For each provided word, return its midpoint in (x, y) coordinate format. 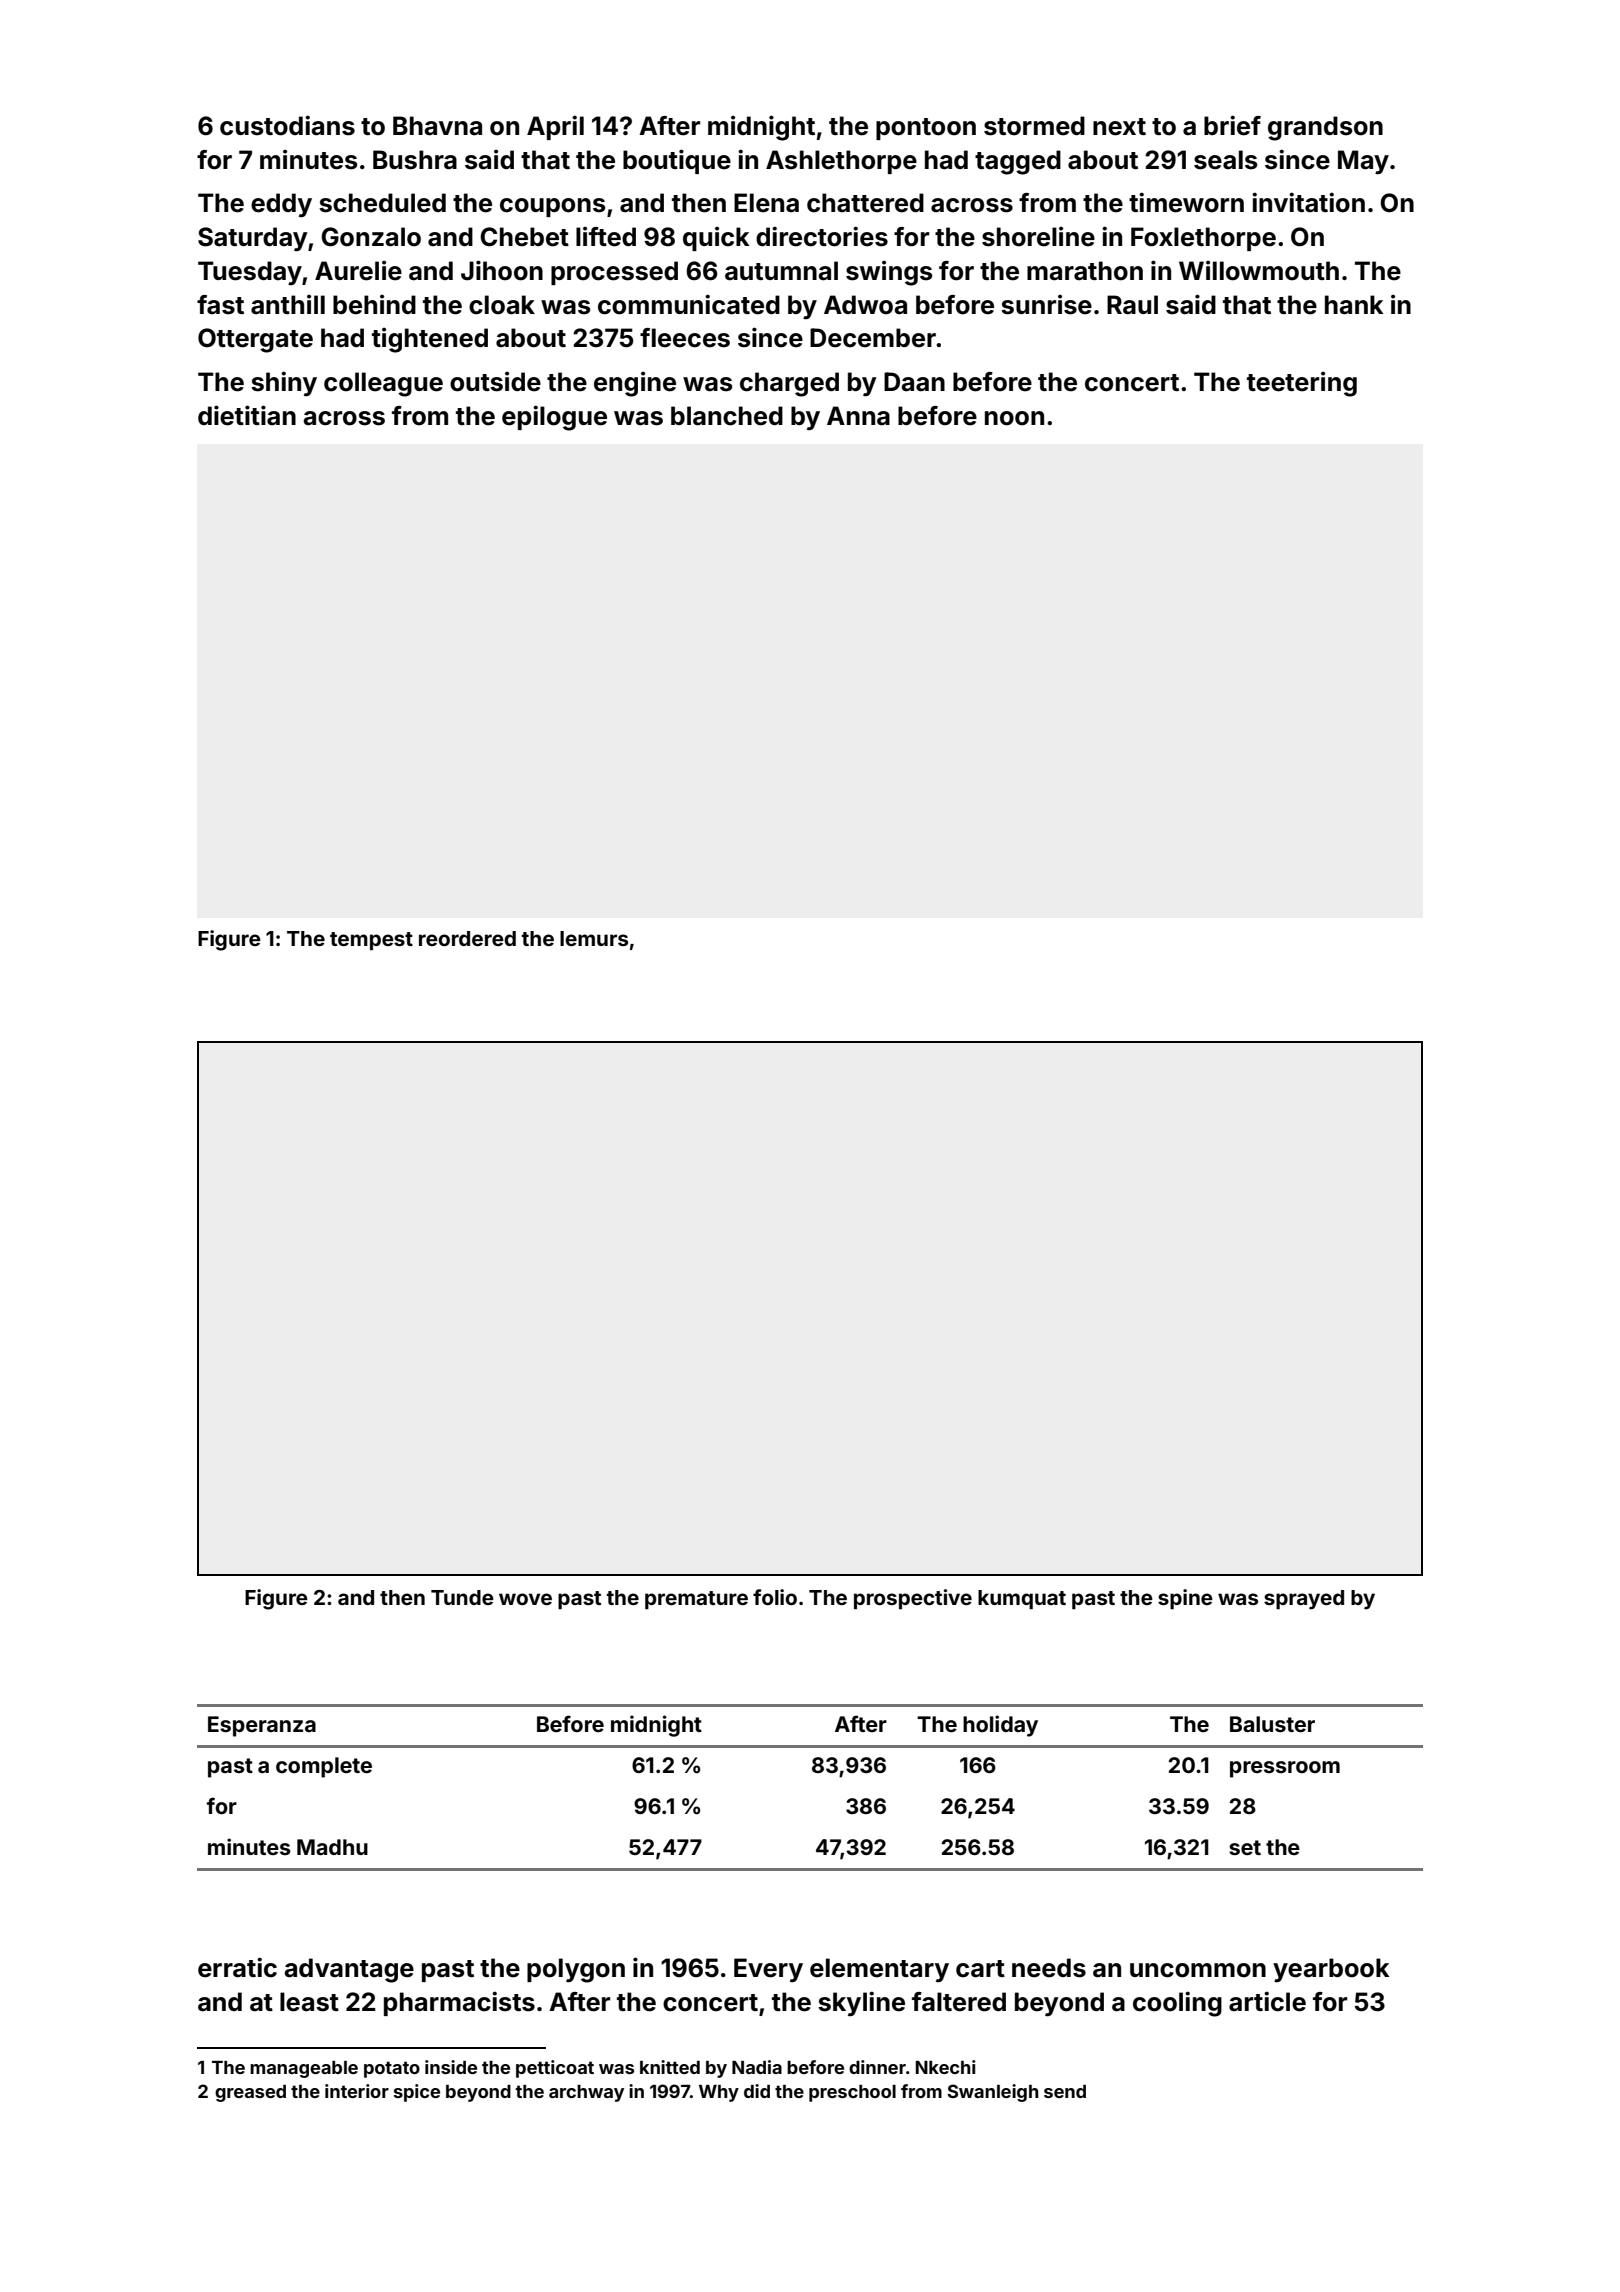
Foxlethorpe (1203, 239)
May (1363, 162)
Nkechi (946, 2067)
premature (696, 1600)
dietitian (247, 415)
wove (525, 1599)
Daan (914, 382)
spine (1185, 1599)
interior (357, 2091)
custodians (287, 125)
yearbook (1331, 1970)
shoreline (1038, 236)
